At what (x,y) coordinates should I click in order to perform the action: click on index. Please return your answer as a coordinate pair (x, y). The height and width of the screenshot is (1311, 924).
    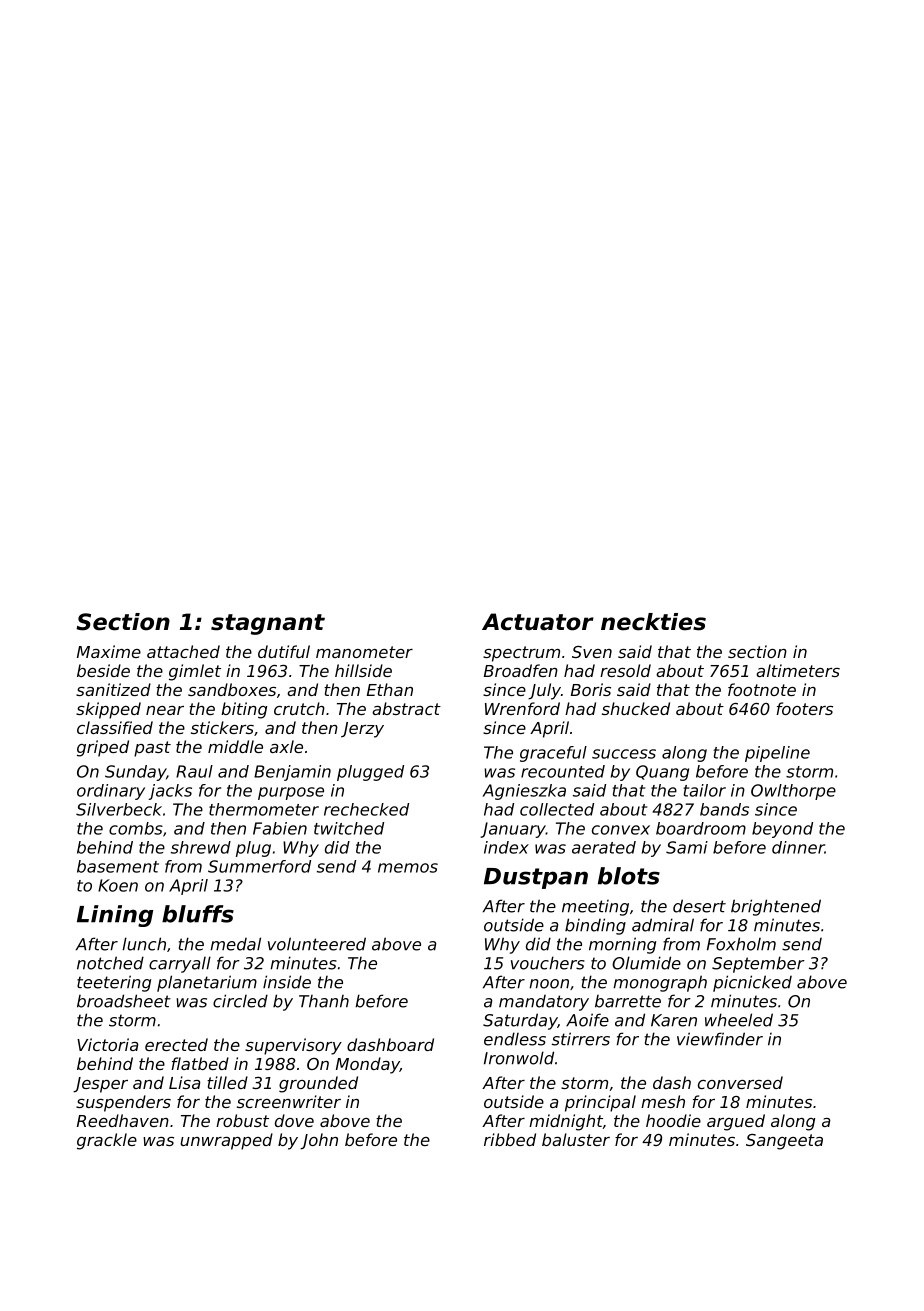
    Looking at the image, I should click on (506, 847).
